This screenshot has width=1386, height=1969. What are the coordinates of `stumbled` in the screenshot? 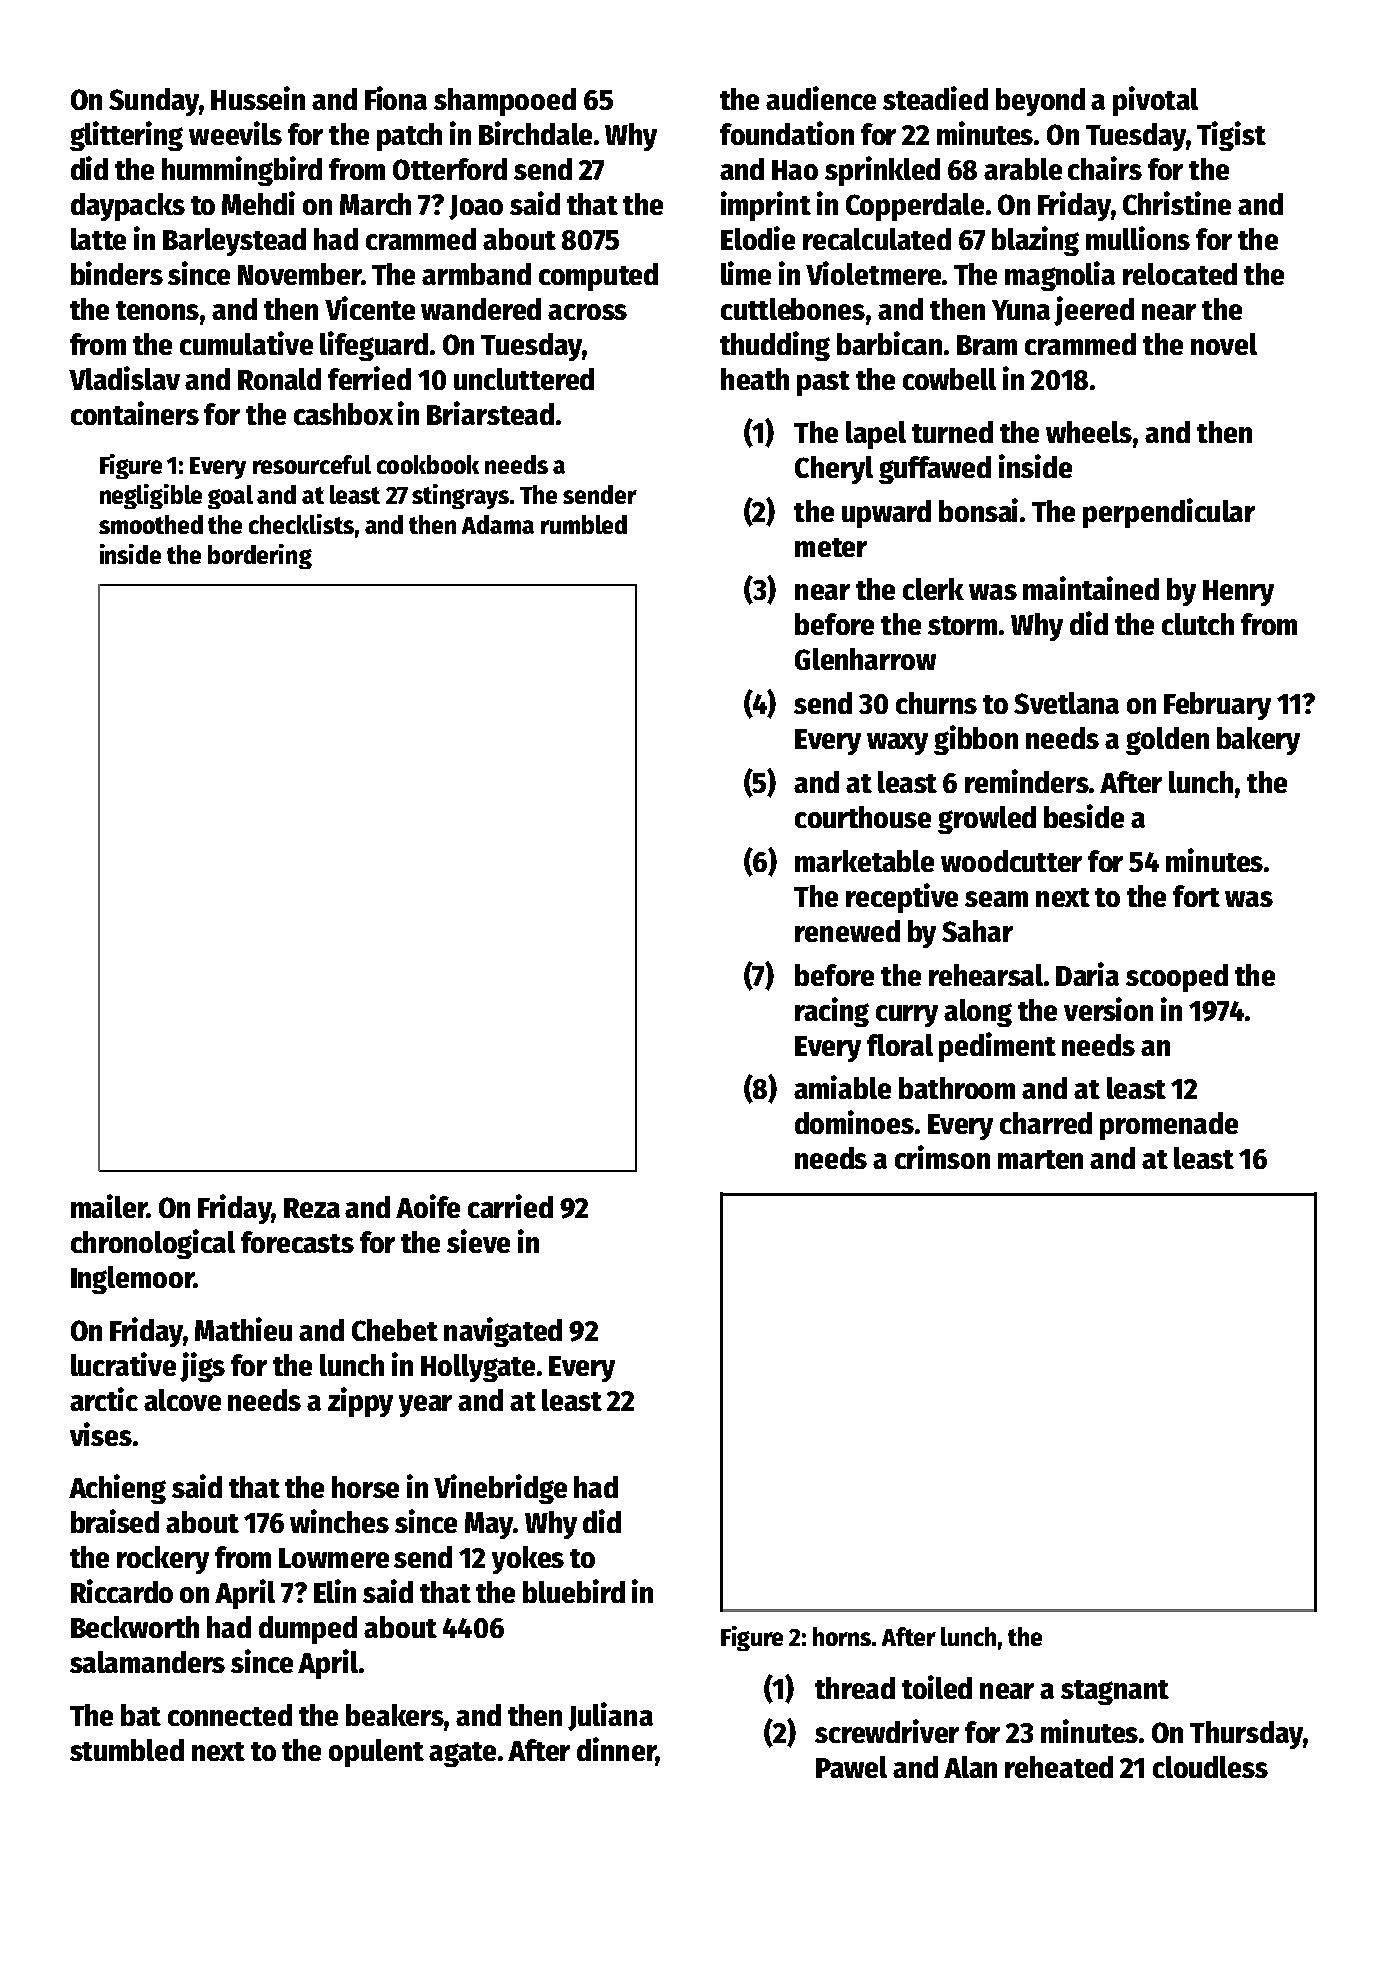 It's located at (127, 1750).
